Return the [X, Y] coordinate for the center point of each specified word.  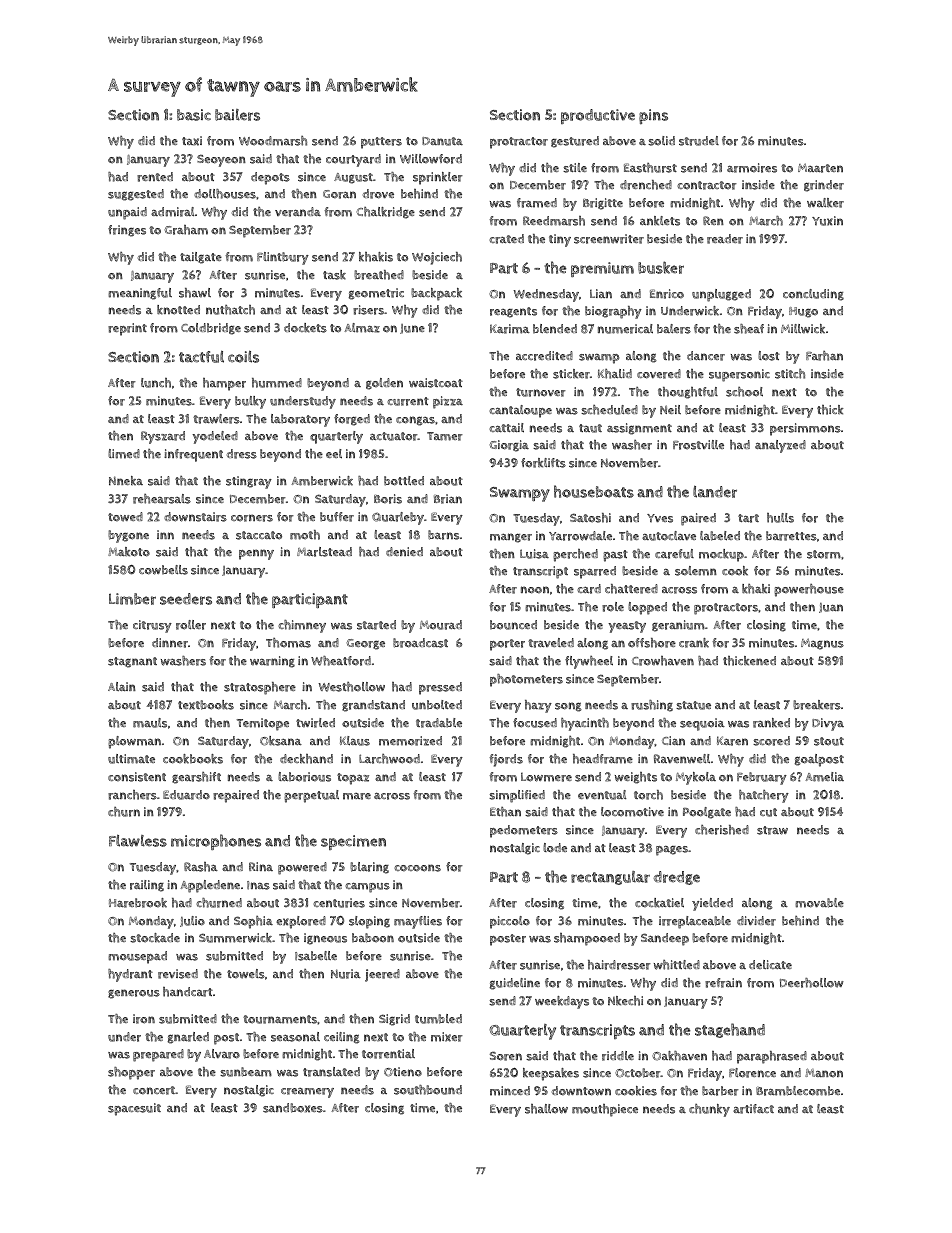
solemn [696, 571]
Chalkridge [385, 213]
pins [653, 116]
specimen [353, 842]
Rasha [201, 867]
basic [194, 115]
